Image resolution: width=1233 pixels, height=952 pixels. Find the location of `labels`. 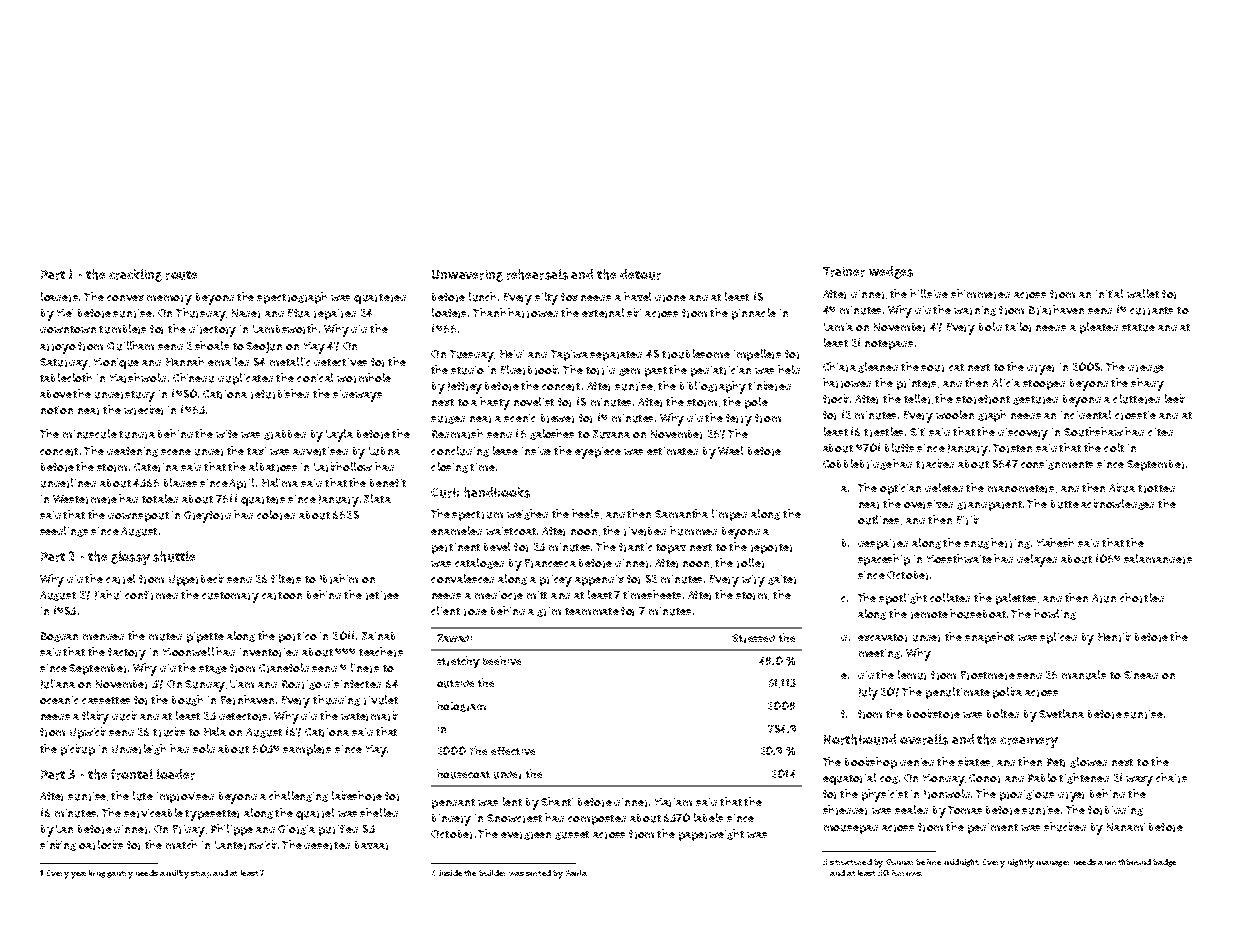

labels is located at coordinates (708, 817).
